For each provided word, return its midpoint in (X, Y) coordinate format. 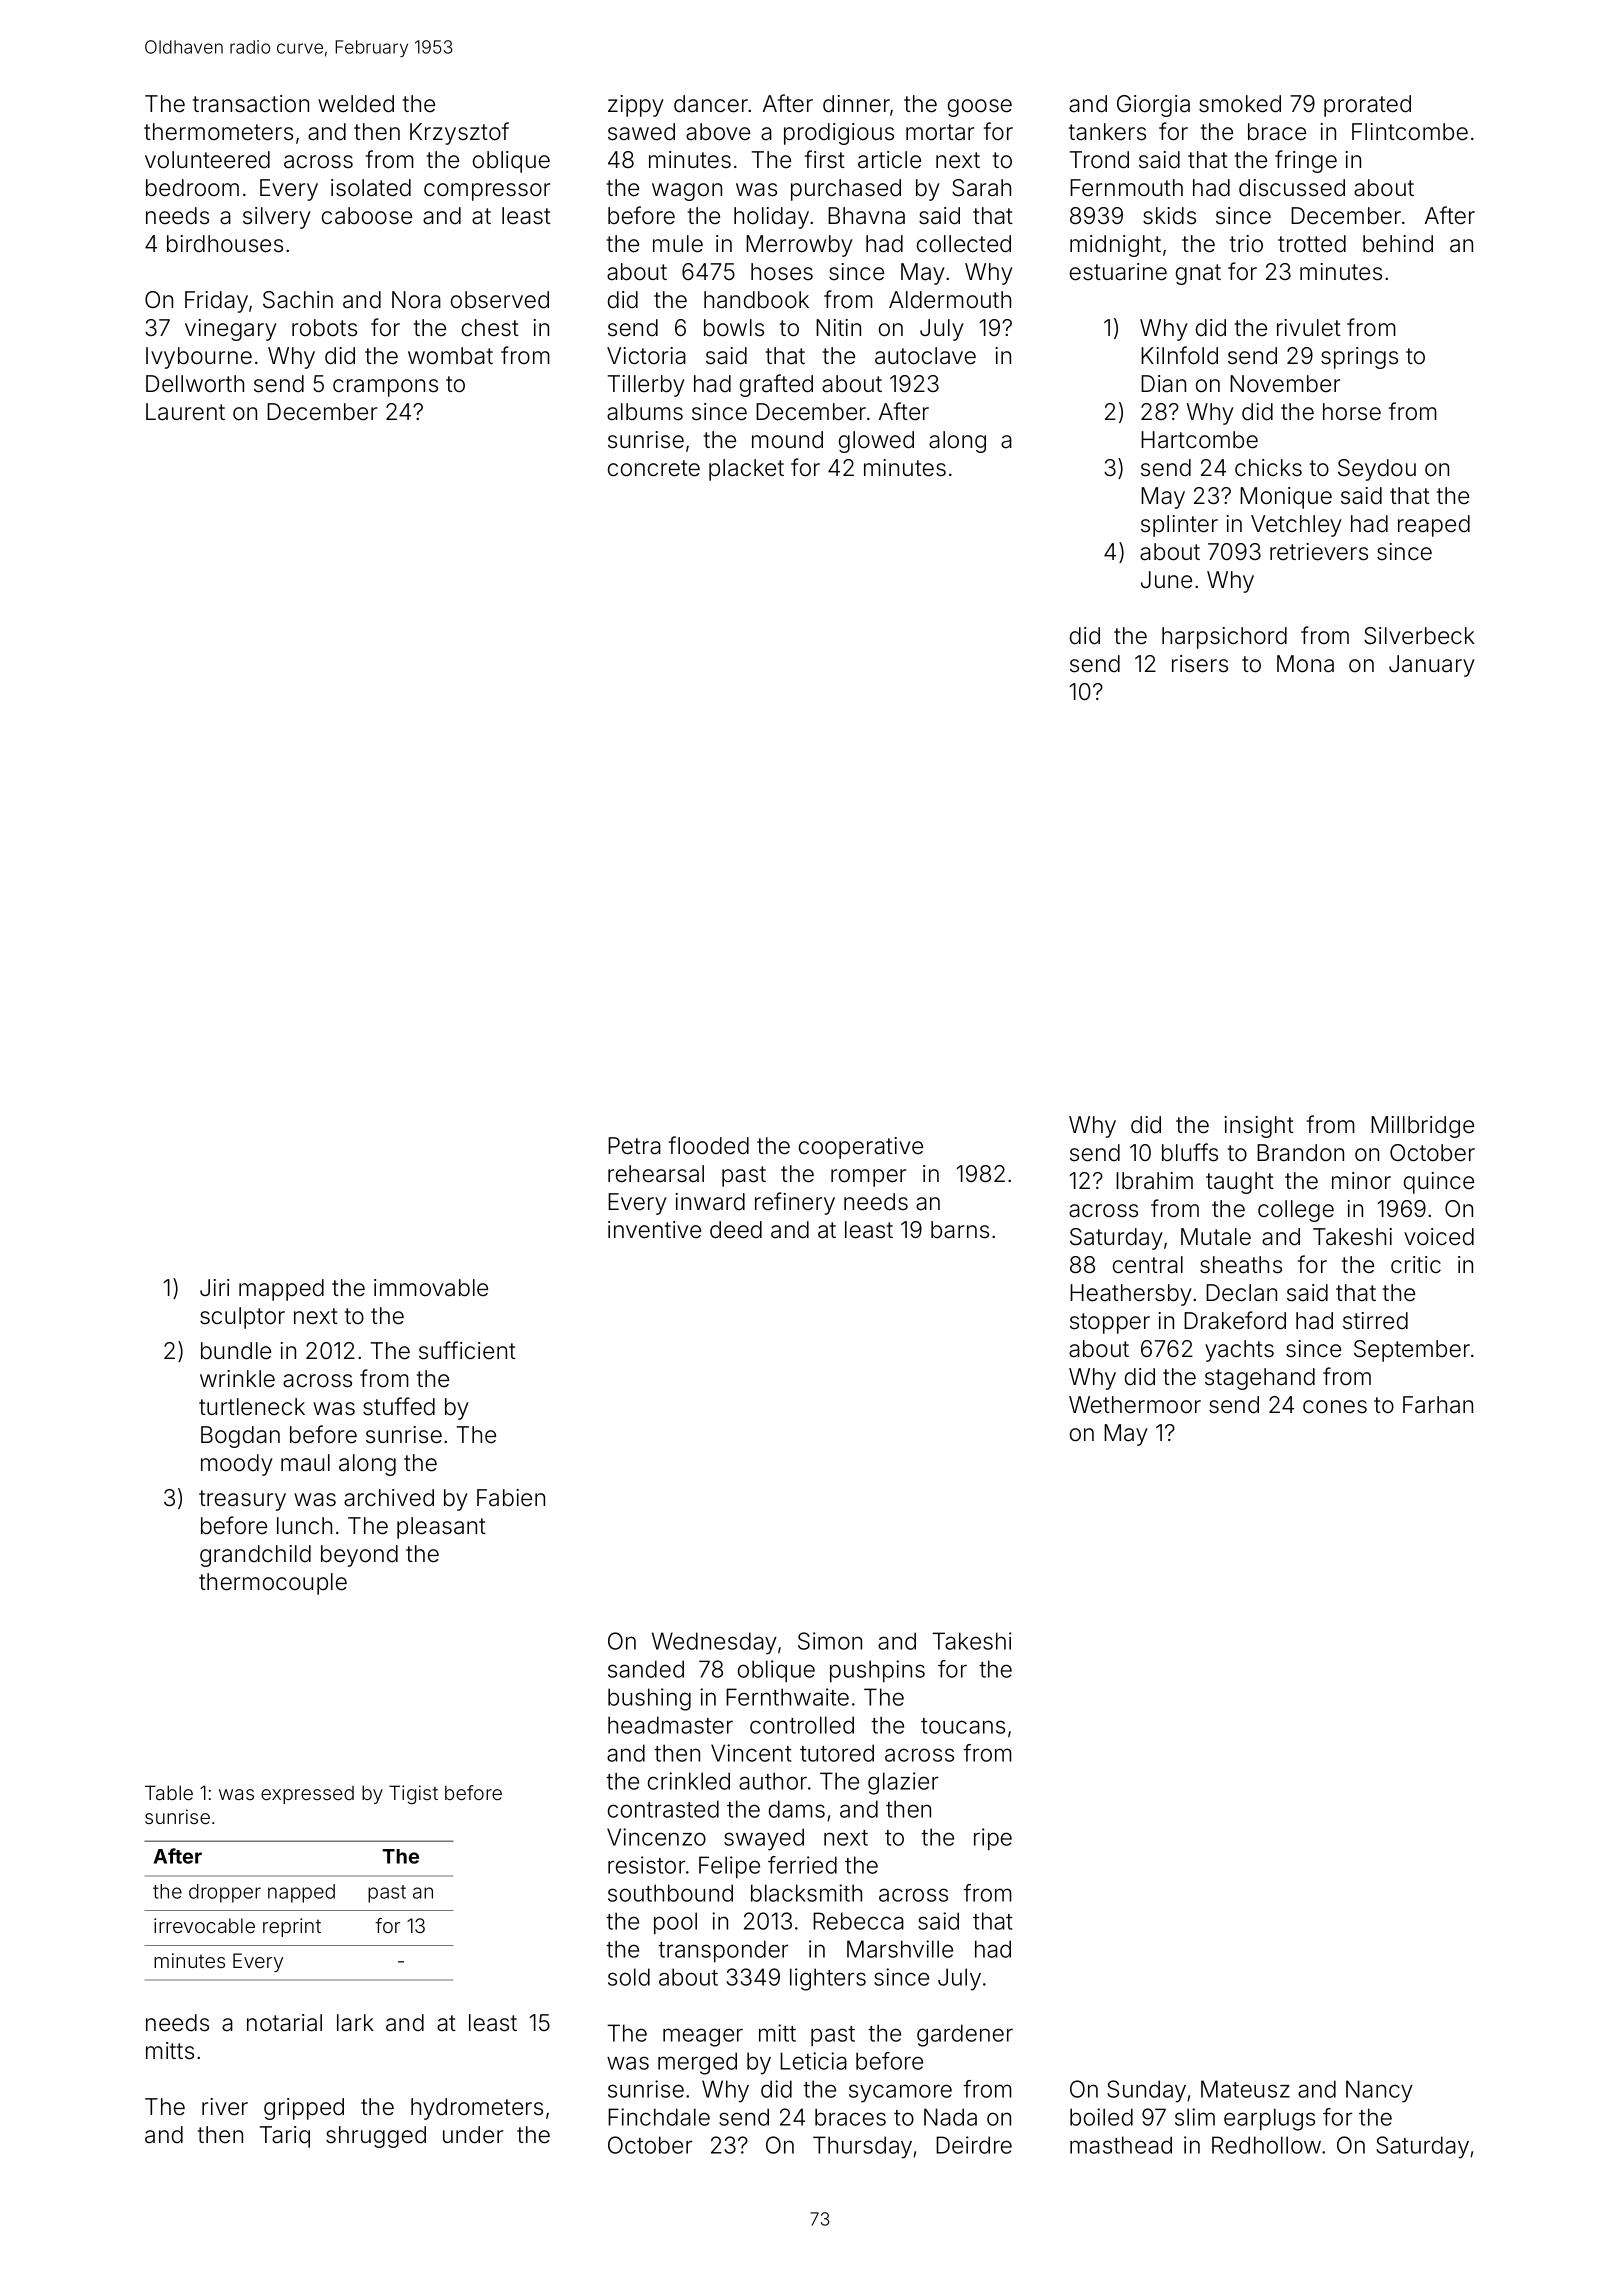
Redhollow (1266, 2145)
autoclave (925, 356)
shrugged (376, 2137)
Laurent (185, 412)
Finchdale (659, 2117)
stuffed (399, 1406)
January (1432, 666)
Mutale (1216, 1237)
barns (960, 1230)
